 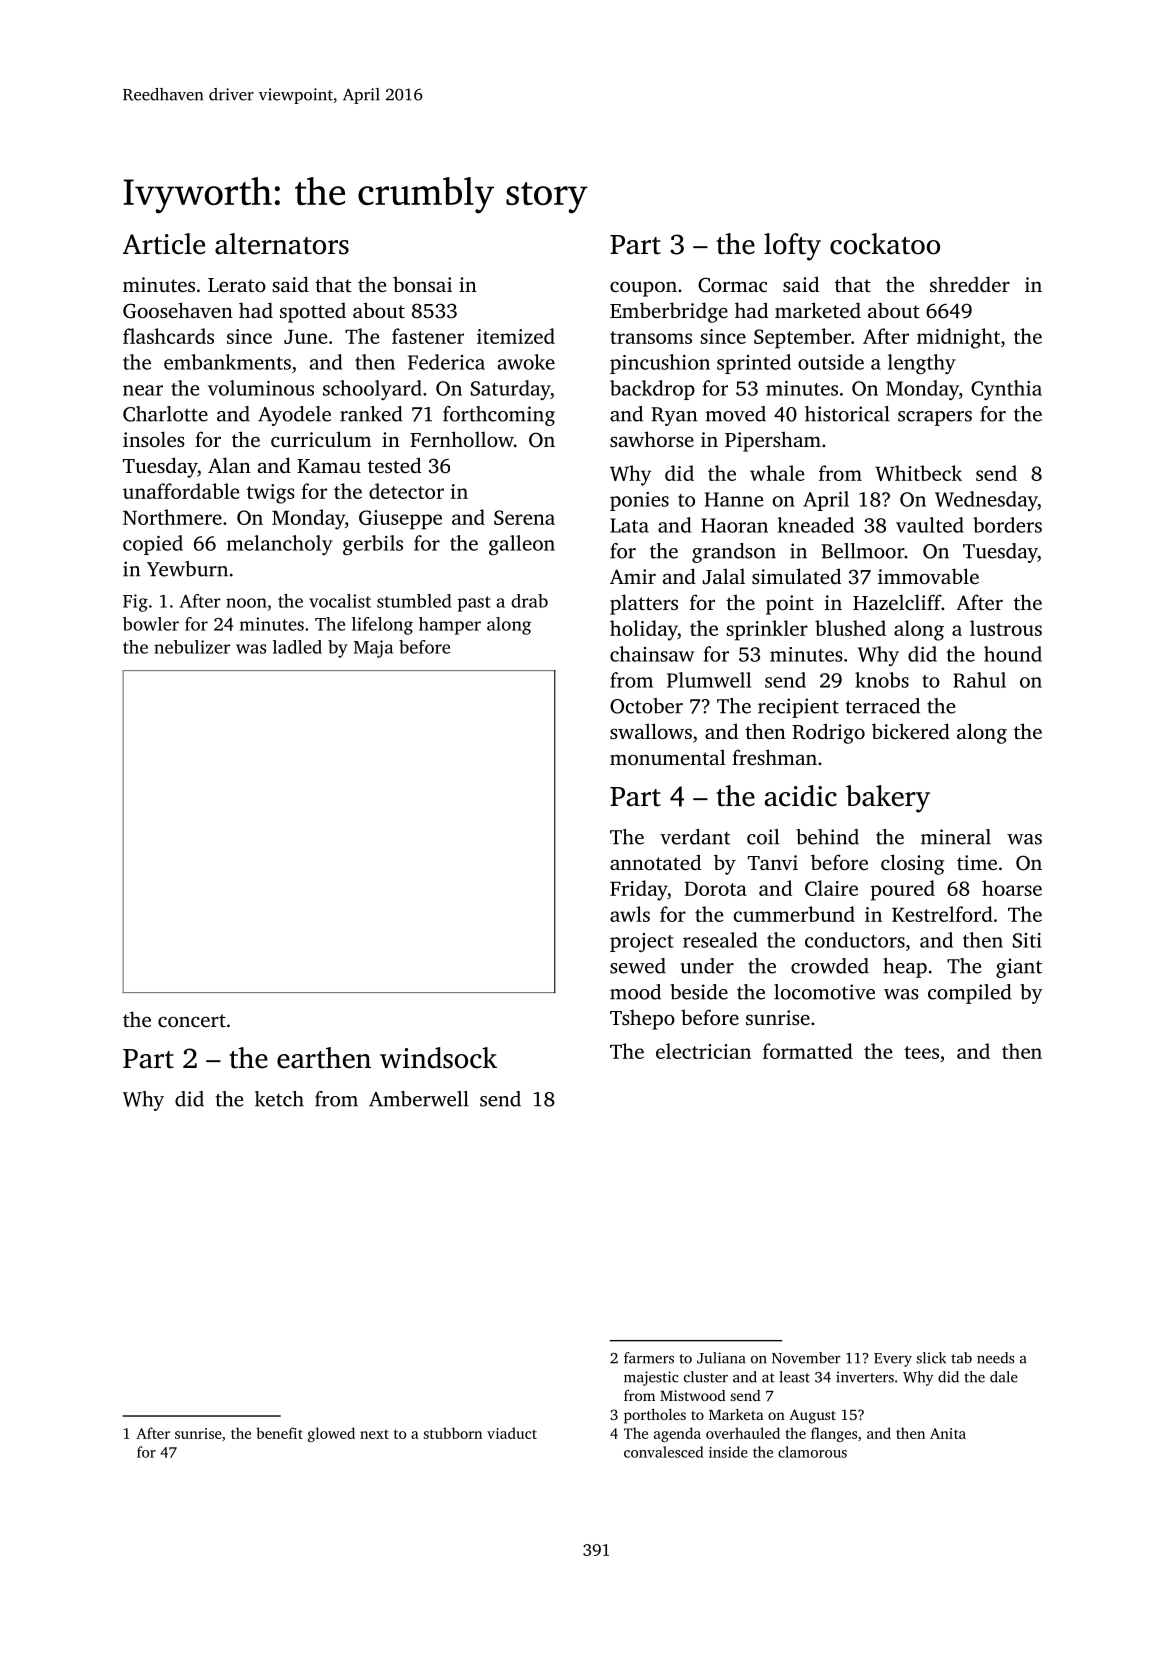 What do you see at coordinates (798, 708) in the document?
I see `recipient` at bounding box center [798, 708].
